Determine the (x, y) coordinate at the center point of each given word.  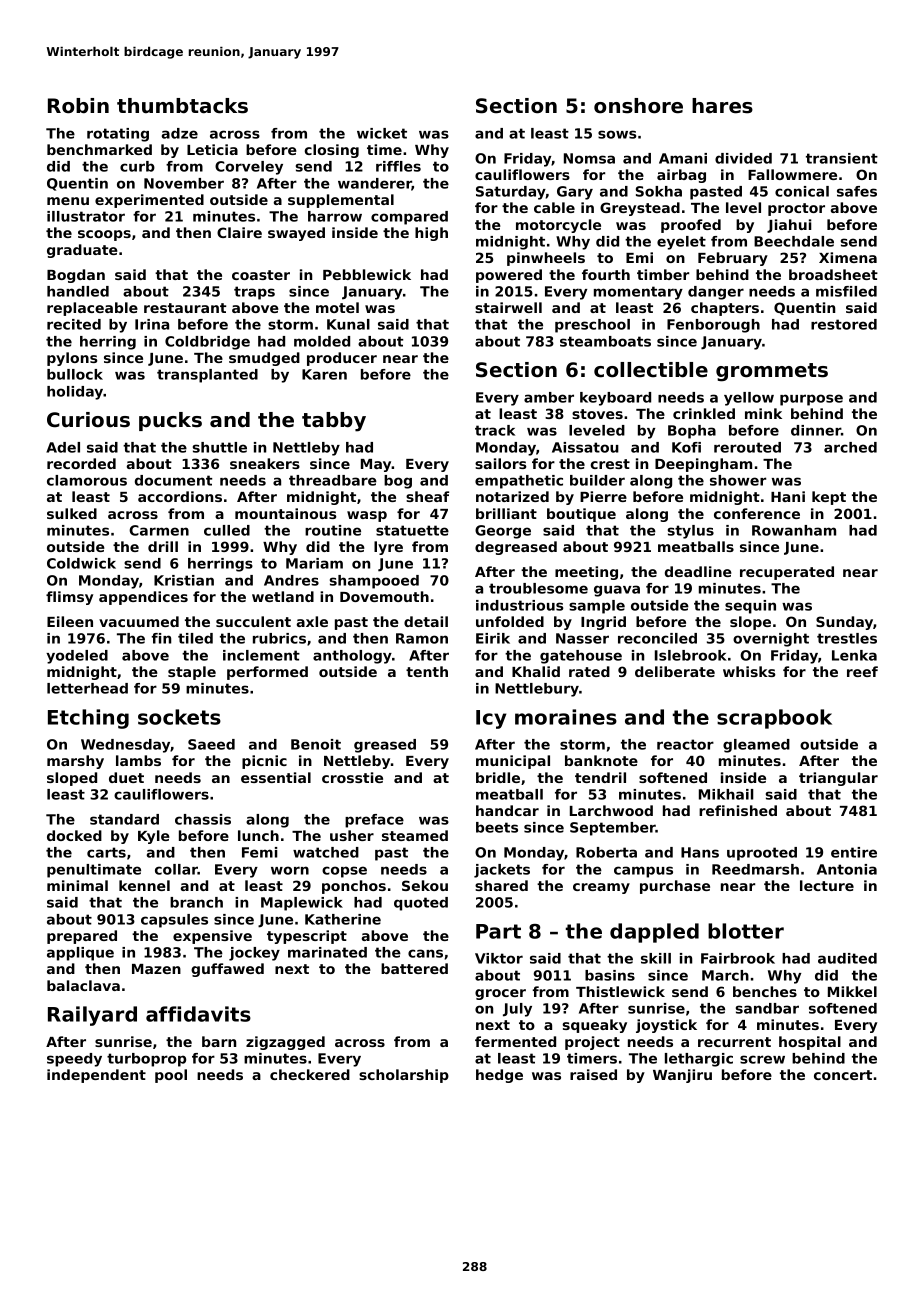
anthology (352, 657)
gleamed (756, 746)
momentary (638, 293)
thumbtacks (182, 106)
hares (722, 106)
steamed (415, 835)
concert (843, 1075)
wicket (382, 133)
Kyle (154, 837)
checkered (310, 1074)
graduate (82, 251)
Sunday (844, 623)
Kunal (348, 324)
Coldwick (81, 563)
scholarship (404, 1076)
